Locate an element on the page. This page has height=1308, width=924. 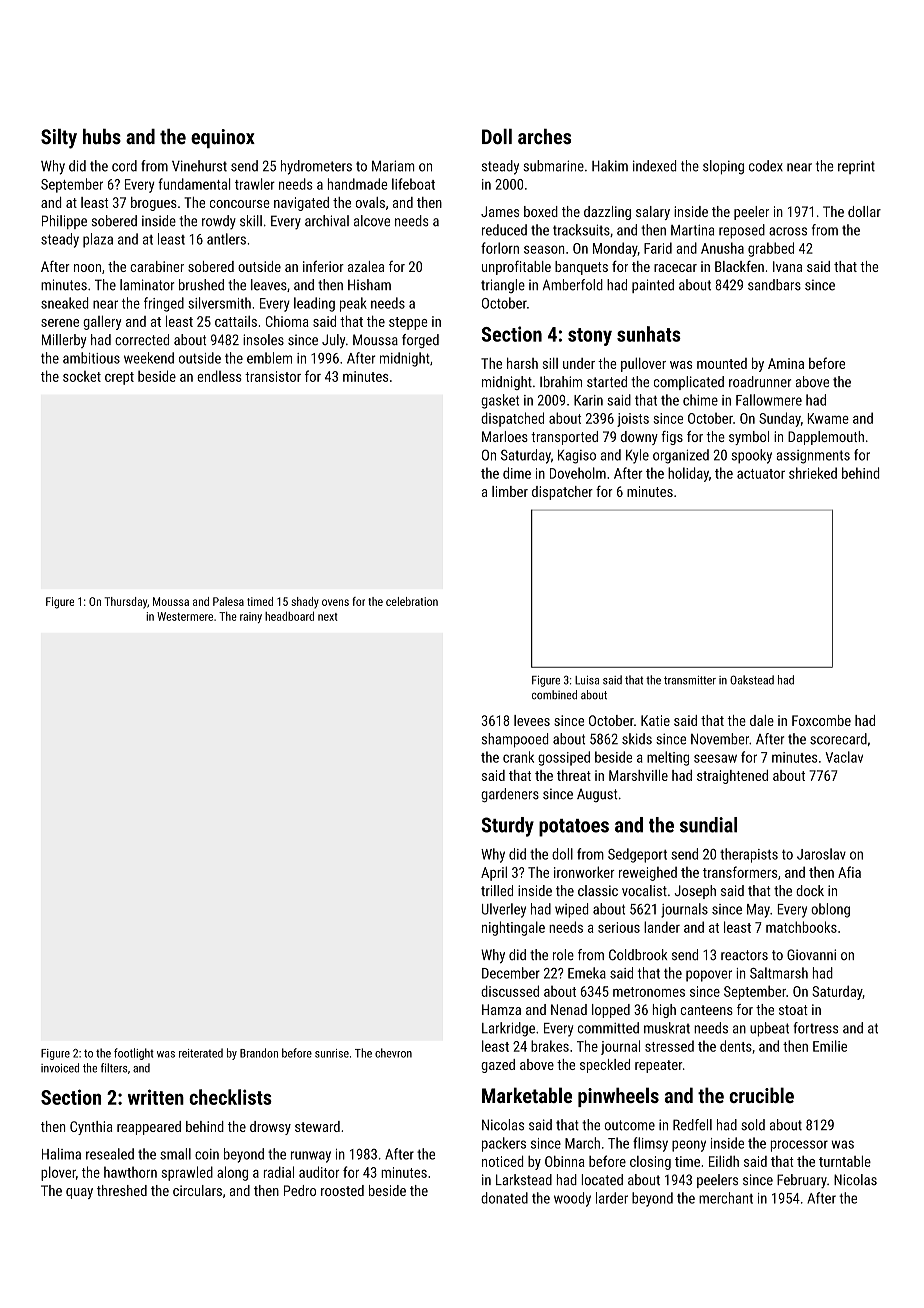
steward is located at coordinates (317, 1126).
